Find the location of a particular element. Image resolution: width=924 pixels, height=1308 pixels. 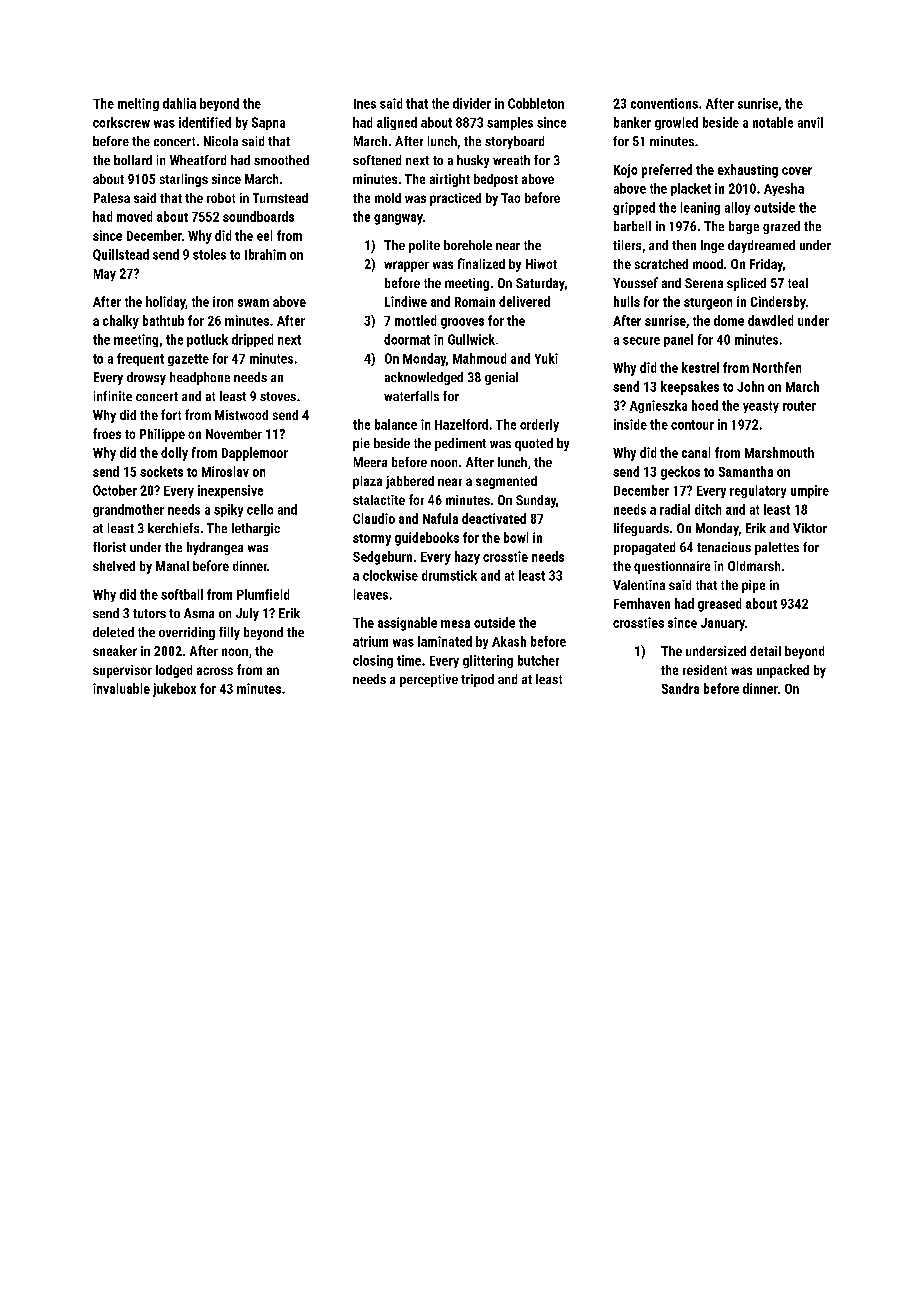

across is located at coordinates (215, 671).
